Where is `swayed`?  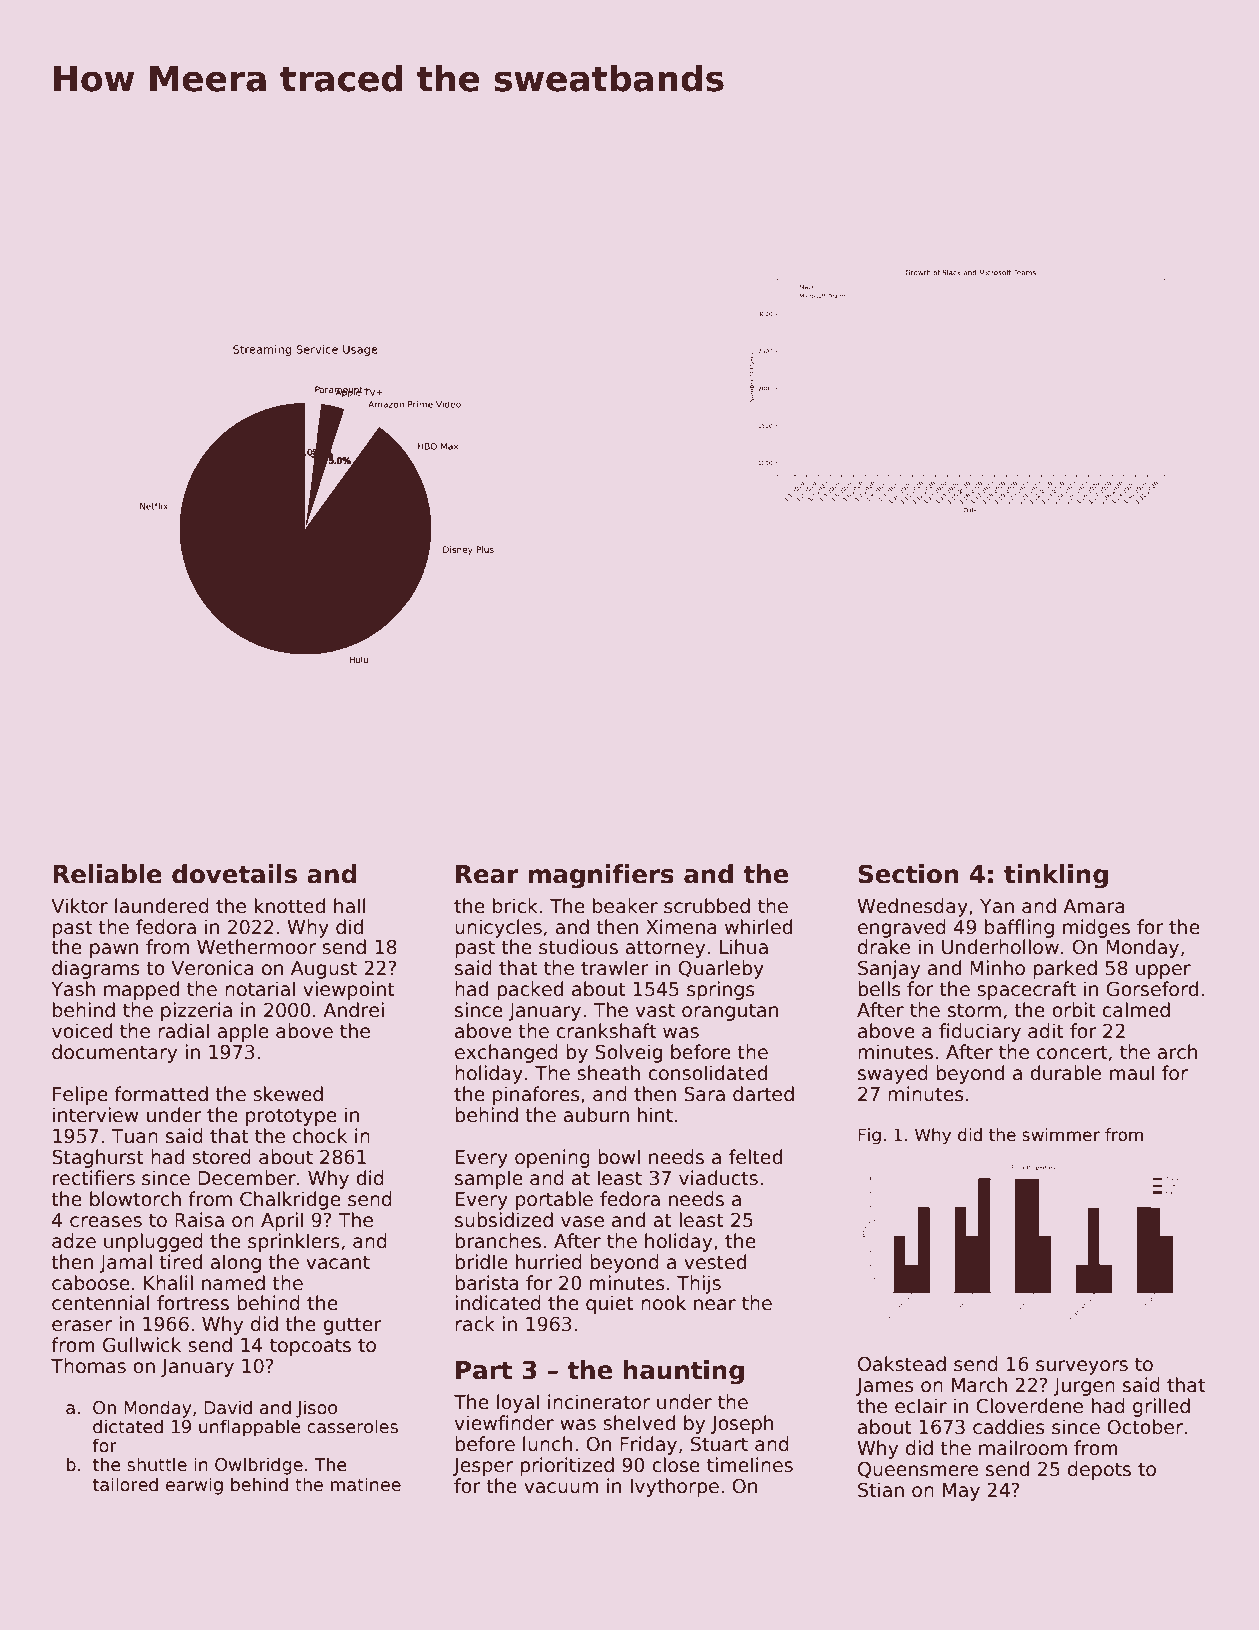 swayed is located at coordinates (893, 1074).
